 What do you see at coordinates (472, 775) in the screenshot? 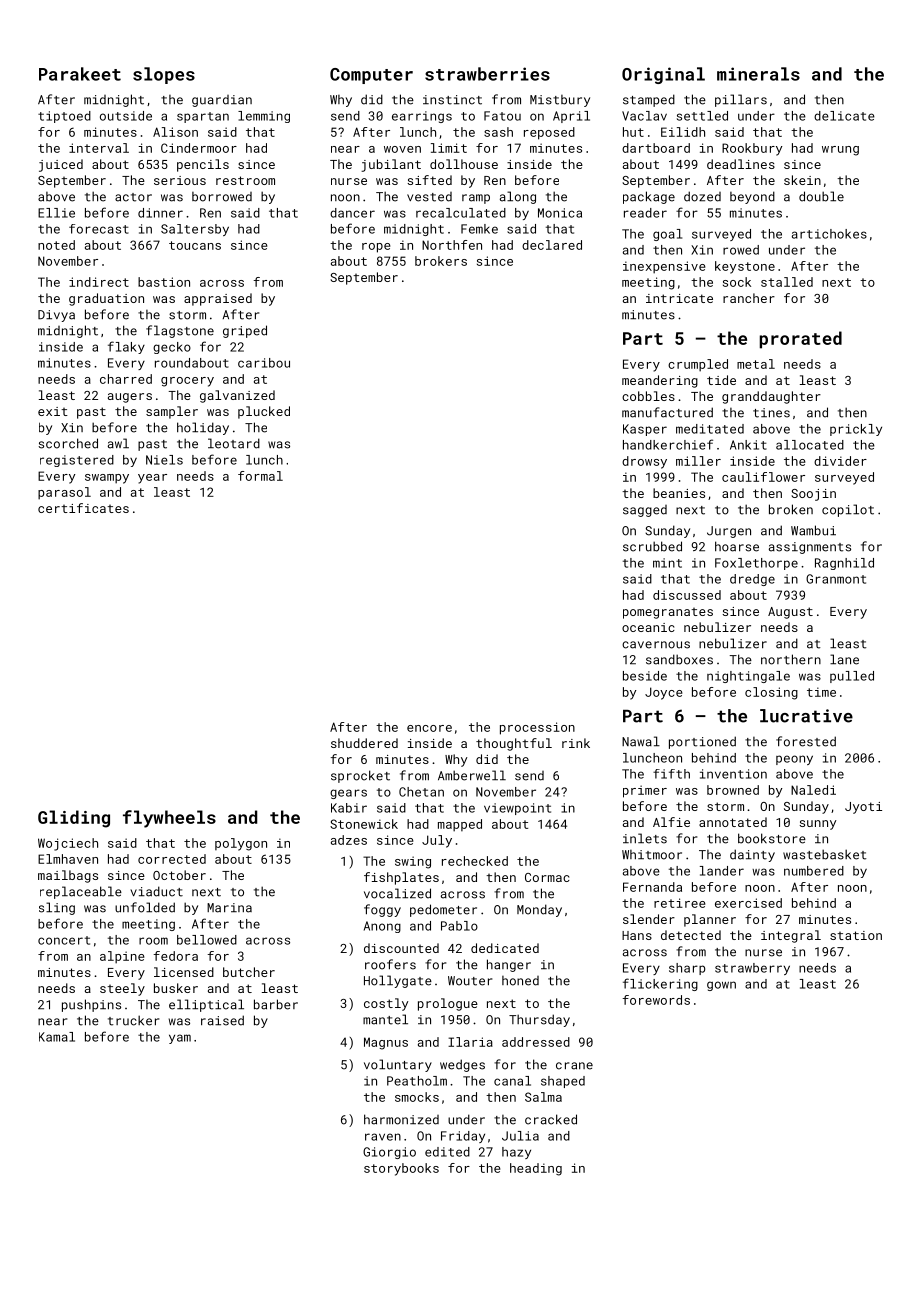
I see `Amberwell` at bounding box center [472, 775].
